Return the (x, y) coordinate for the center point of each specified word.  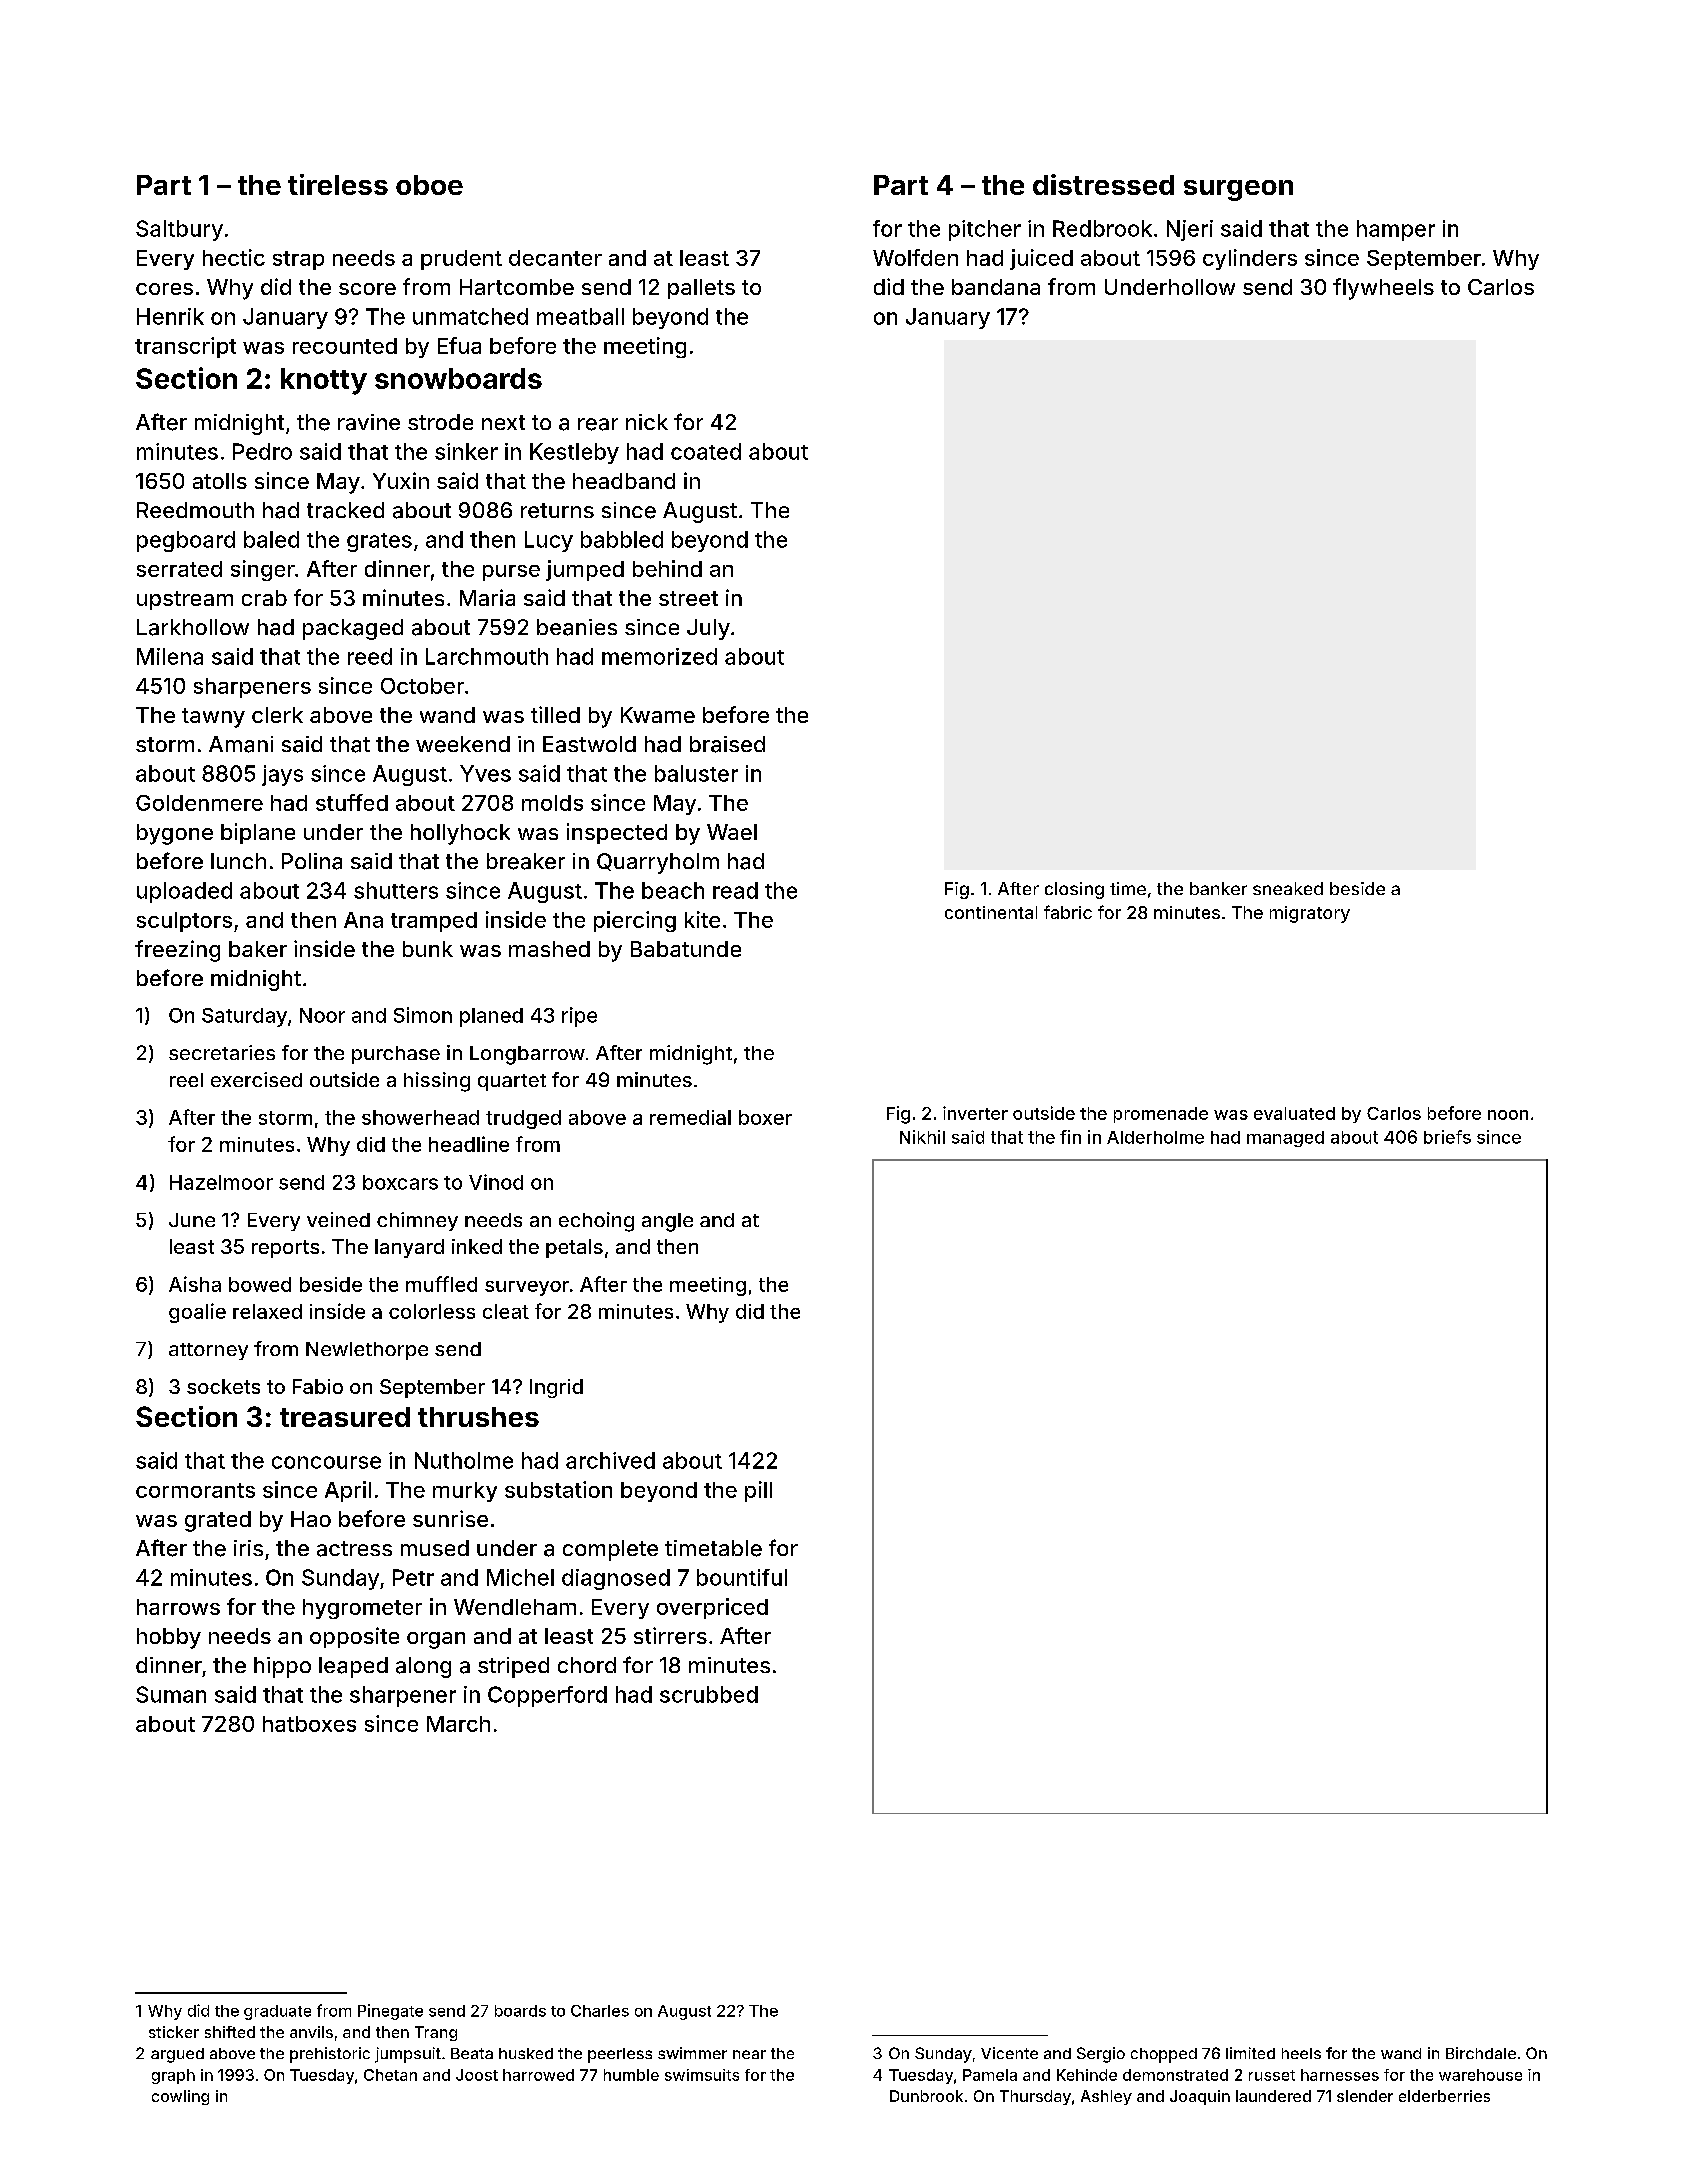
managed (1285, 1139)
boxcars (400, 1182)
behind (667, 568)
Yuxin (401, 480)
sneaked (1288, 888)
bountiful (742, 1577)
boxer (765, 1117)
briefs (1447, 1137)
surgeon (1238, 190)
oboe (429, 185)
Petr (413, 1577)
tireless (338, 184)
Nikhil (922, 1137)
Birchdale (1481, 2053)
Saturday (244, 1017)
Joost (477, 2075)
